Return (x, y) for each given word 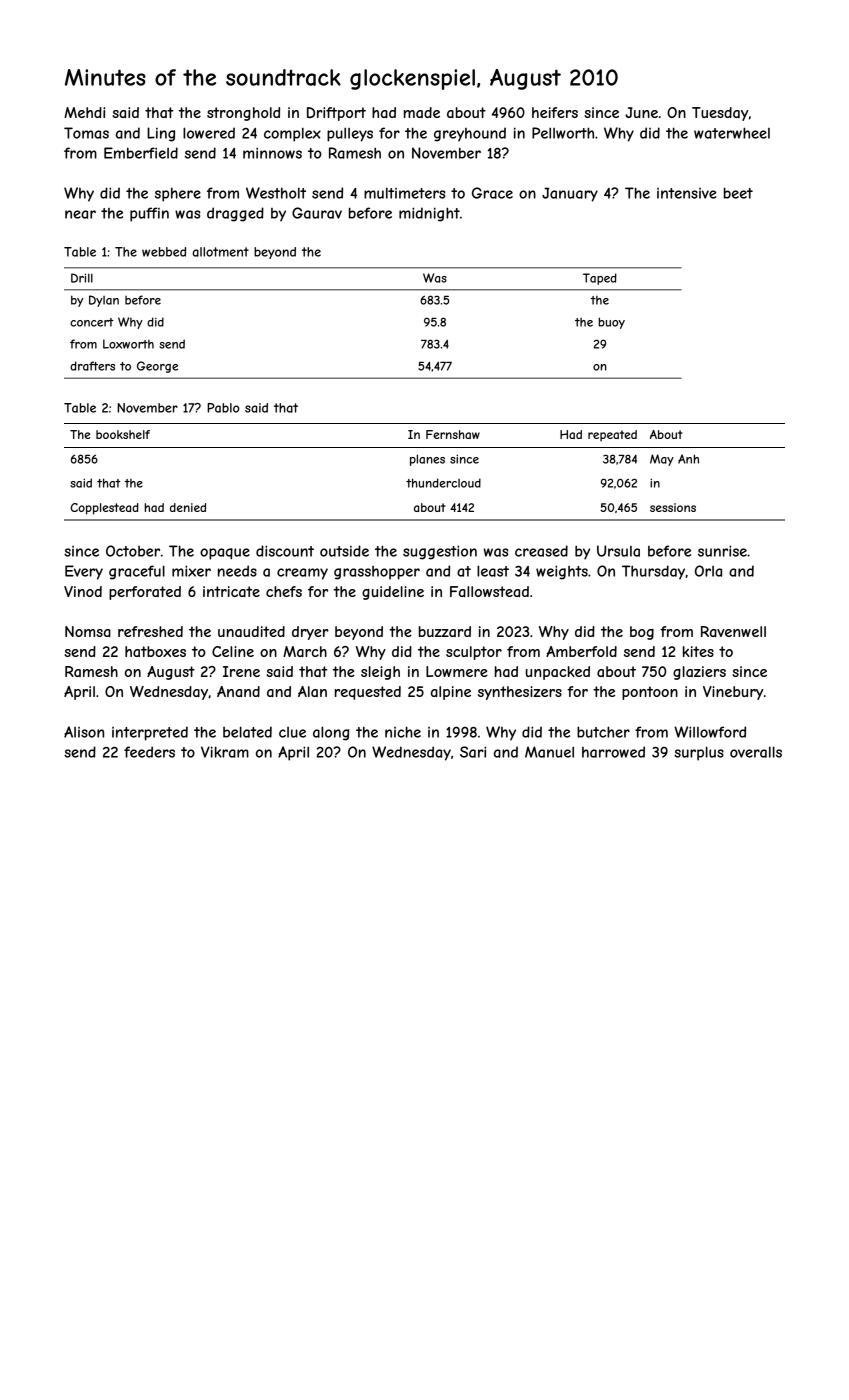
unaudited (251, 631)
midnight (429, 214)
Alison (84, 732)
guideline (393, 593)
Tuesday (720, 114)
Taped (600, 279)
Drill (82, 278)
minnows (272, 153)
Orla (708, 571)
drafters (92, 366)
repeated (612, 435)
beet (738, 193)
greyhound (470, 134)
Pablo (223, 408)
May (662, 460)
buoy (612, 323)
